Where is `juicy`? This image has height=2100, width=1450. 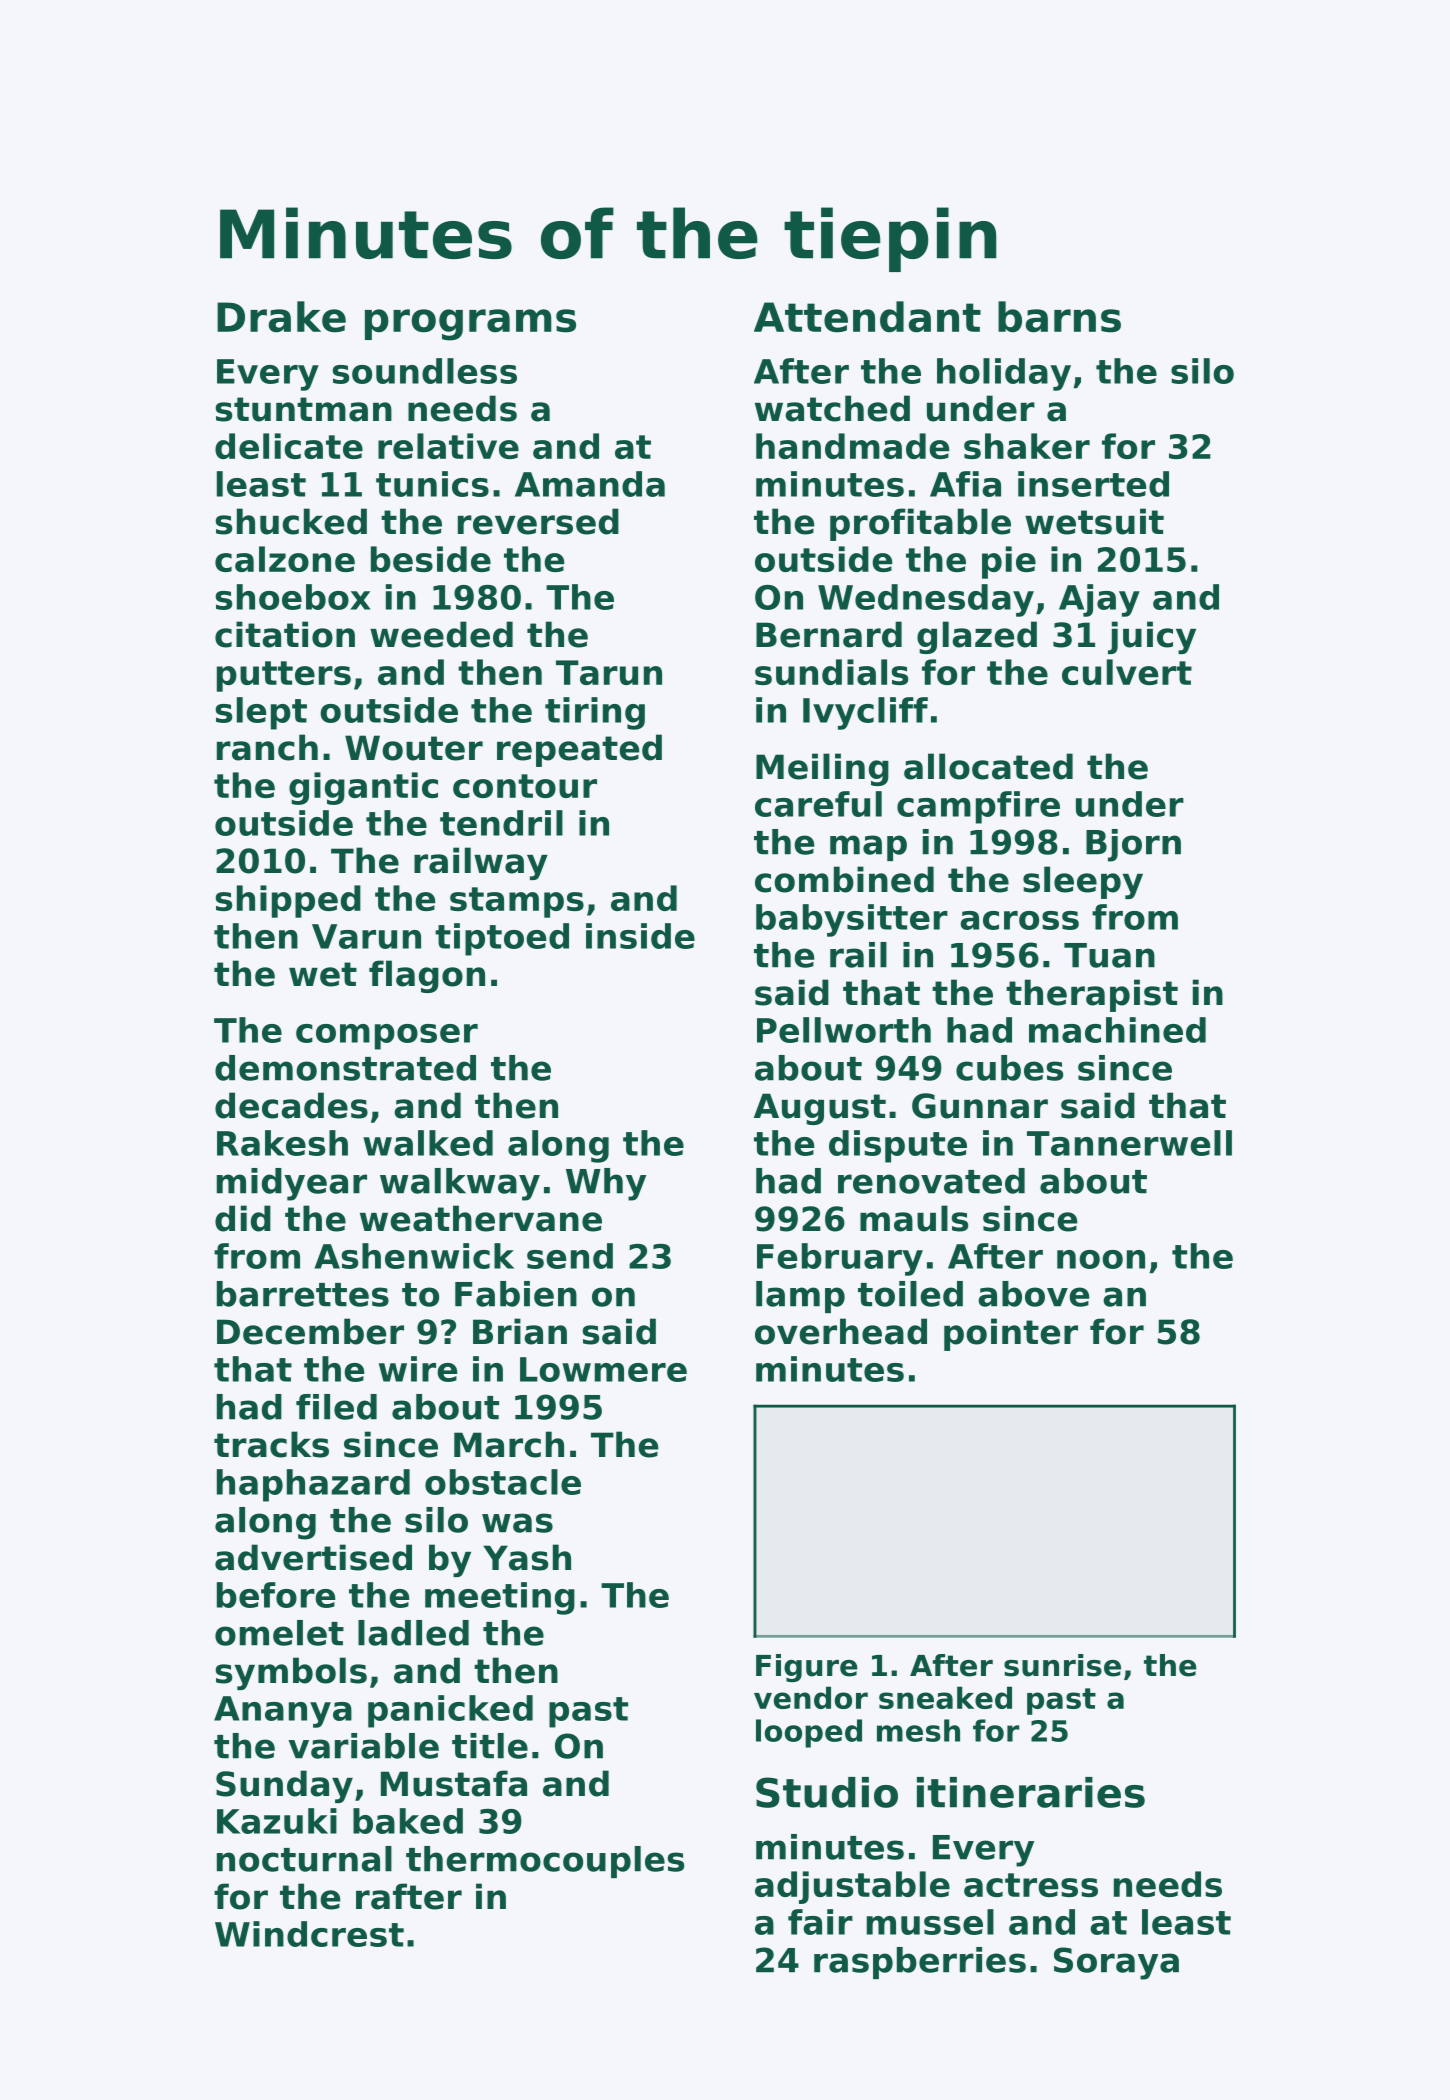
juicy is located at coordinates (1152, 637).
